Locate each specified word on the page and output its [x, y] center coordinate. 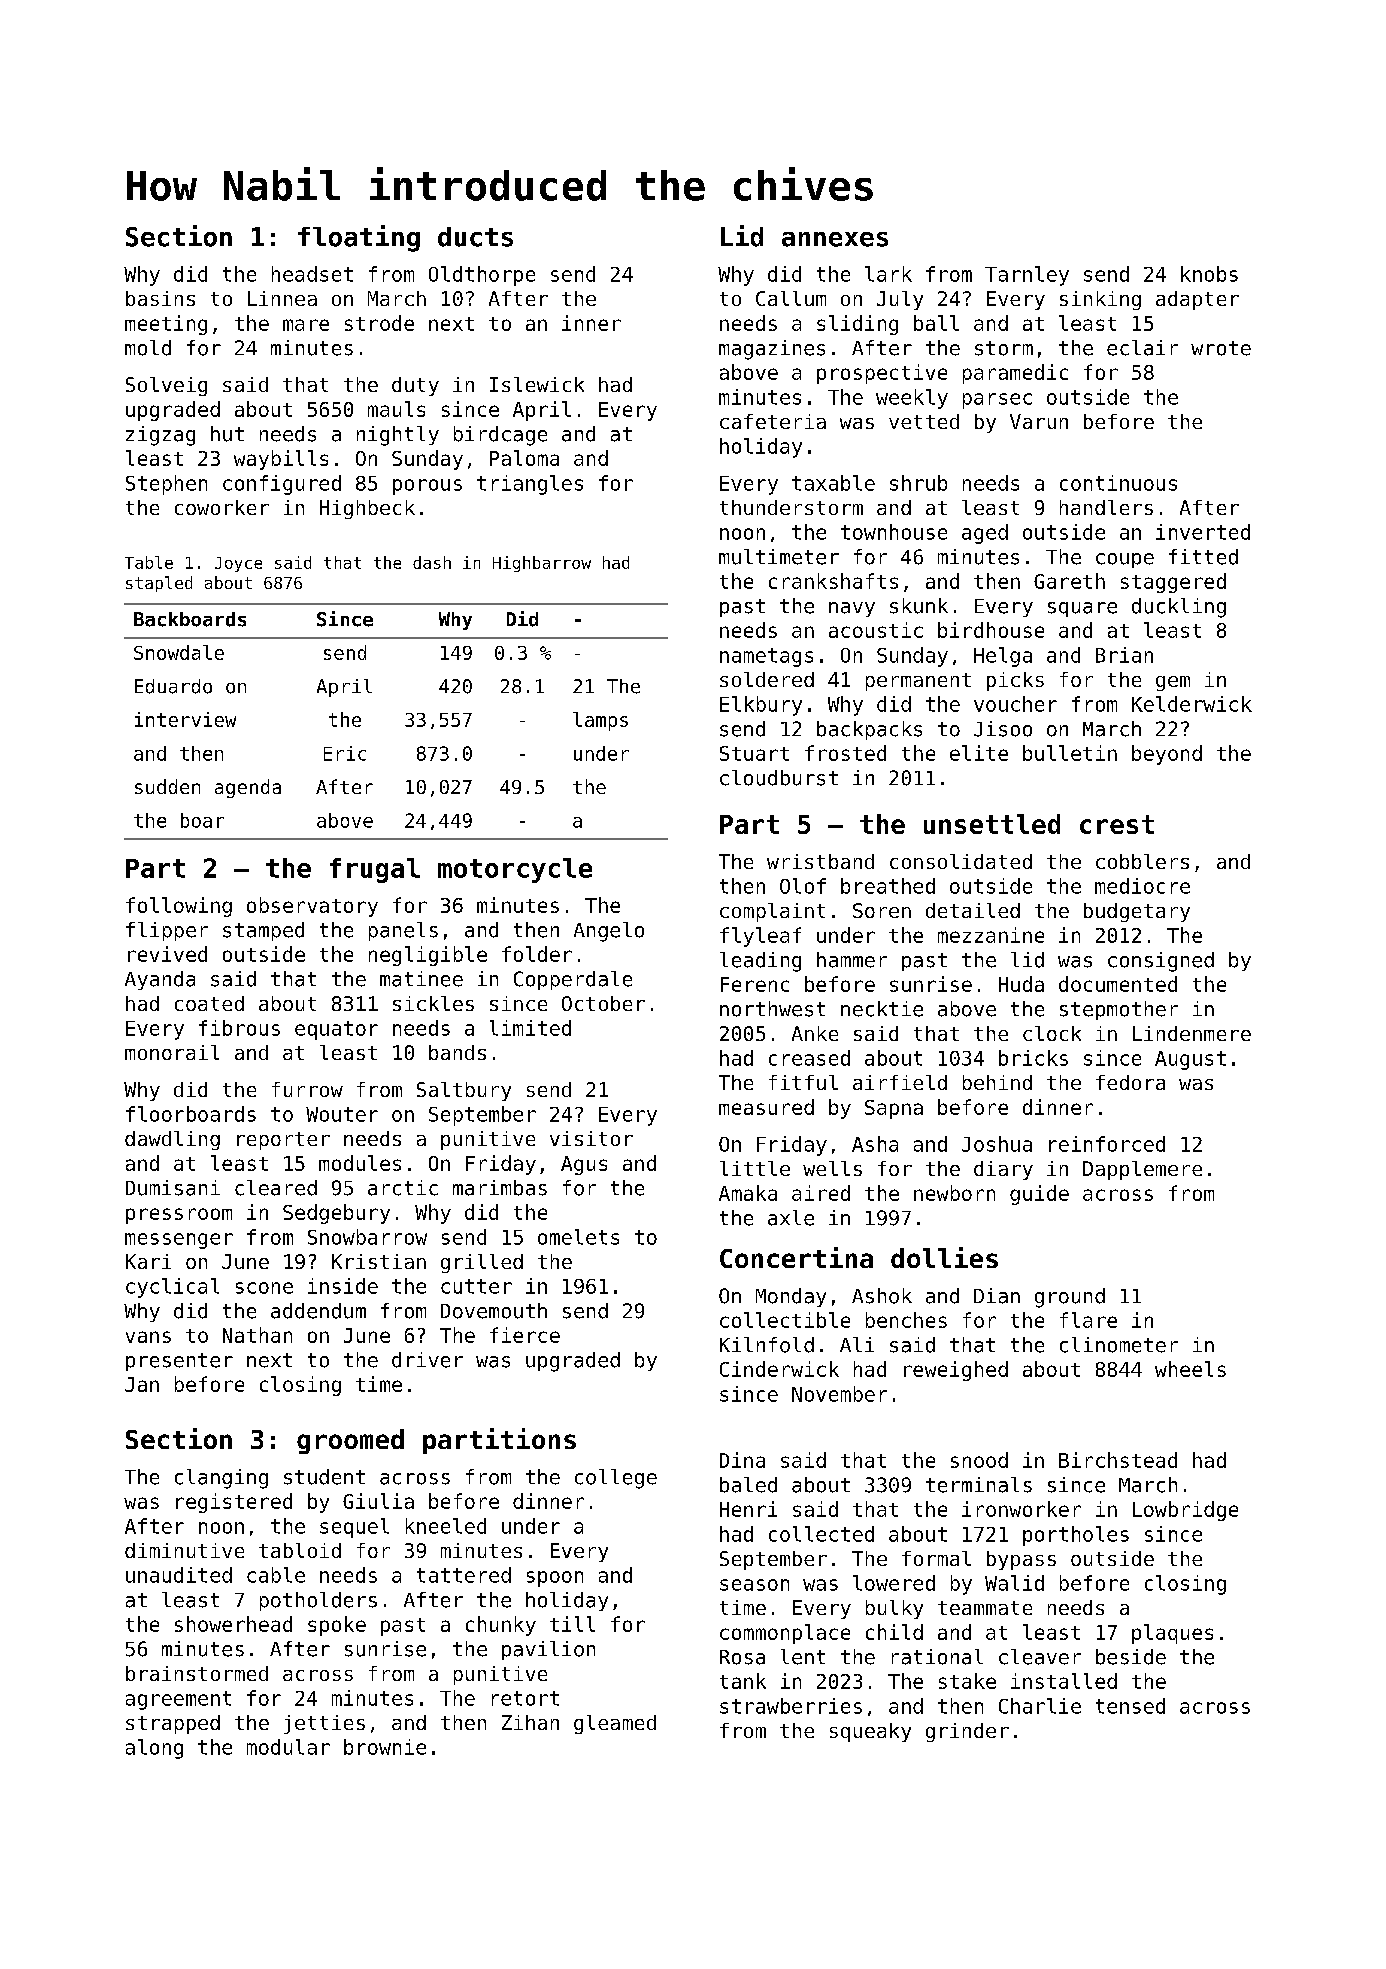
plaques [1172, 1634]
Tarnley [1027, 276]
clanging [221, 1479]
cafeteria [773, 421]
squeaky [870, 1732]
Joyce [238, 564]
